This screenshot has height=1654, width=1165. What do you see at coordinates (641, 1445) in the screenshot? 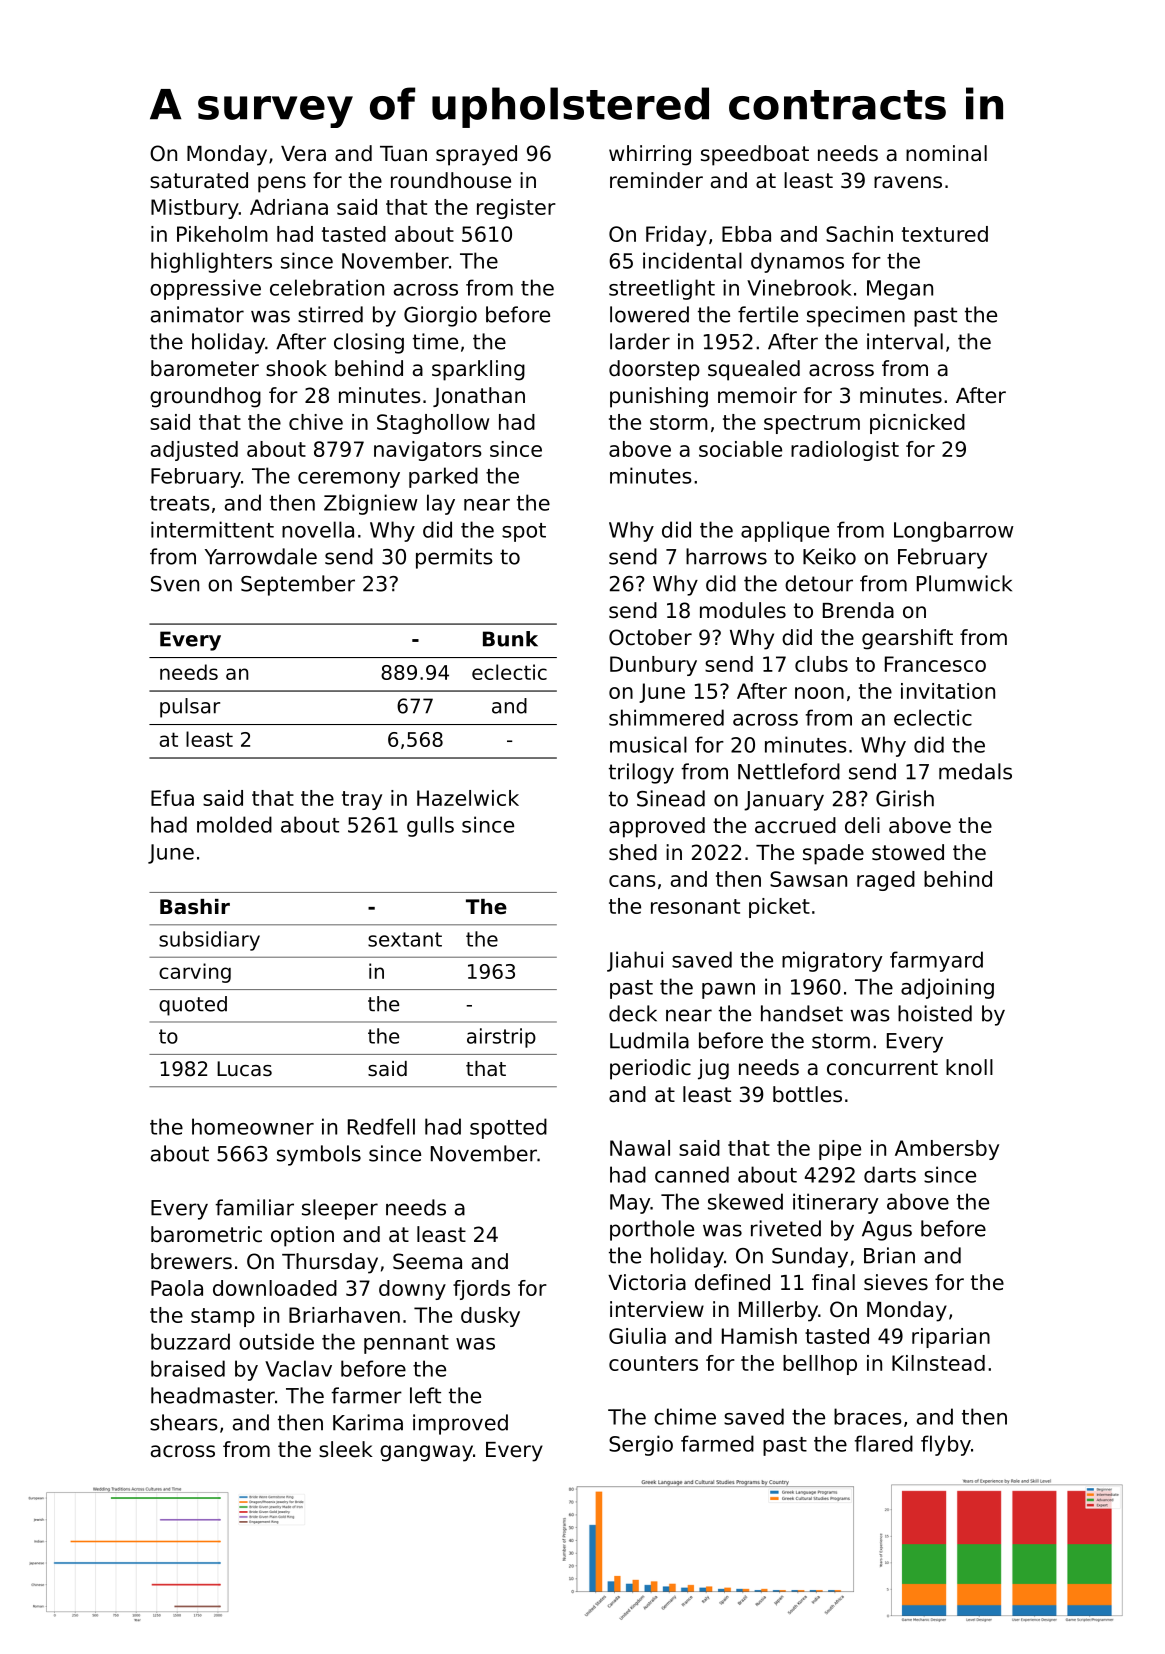
I see `Sergio` at bounding box center [641, 1445].
